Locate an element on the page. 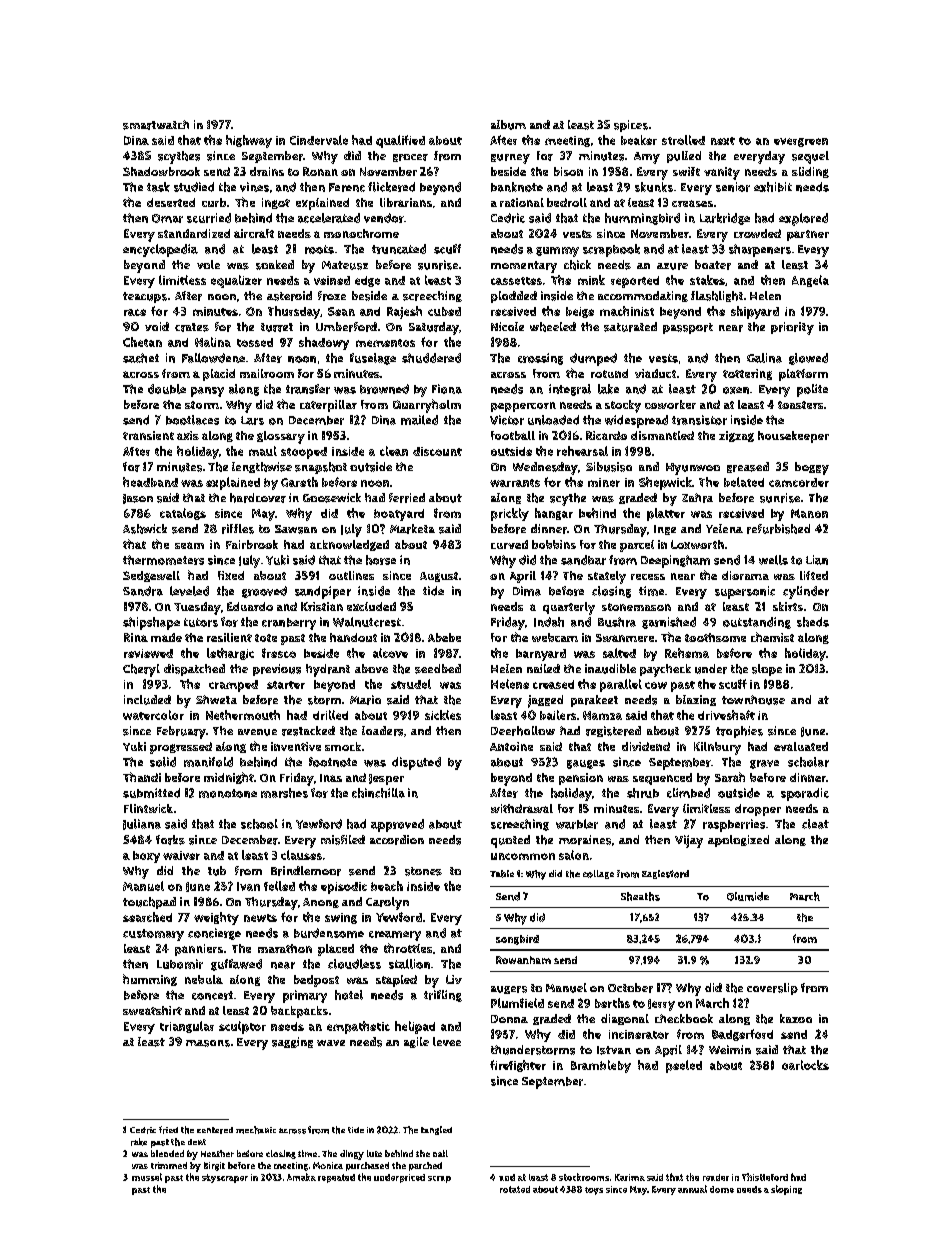 This image has height=1233, width=952. collage is located at coordinates (598, 874).
